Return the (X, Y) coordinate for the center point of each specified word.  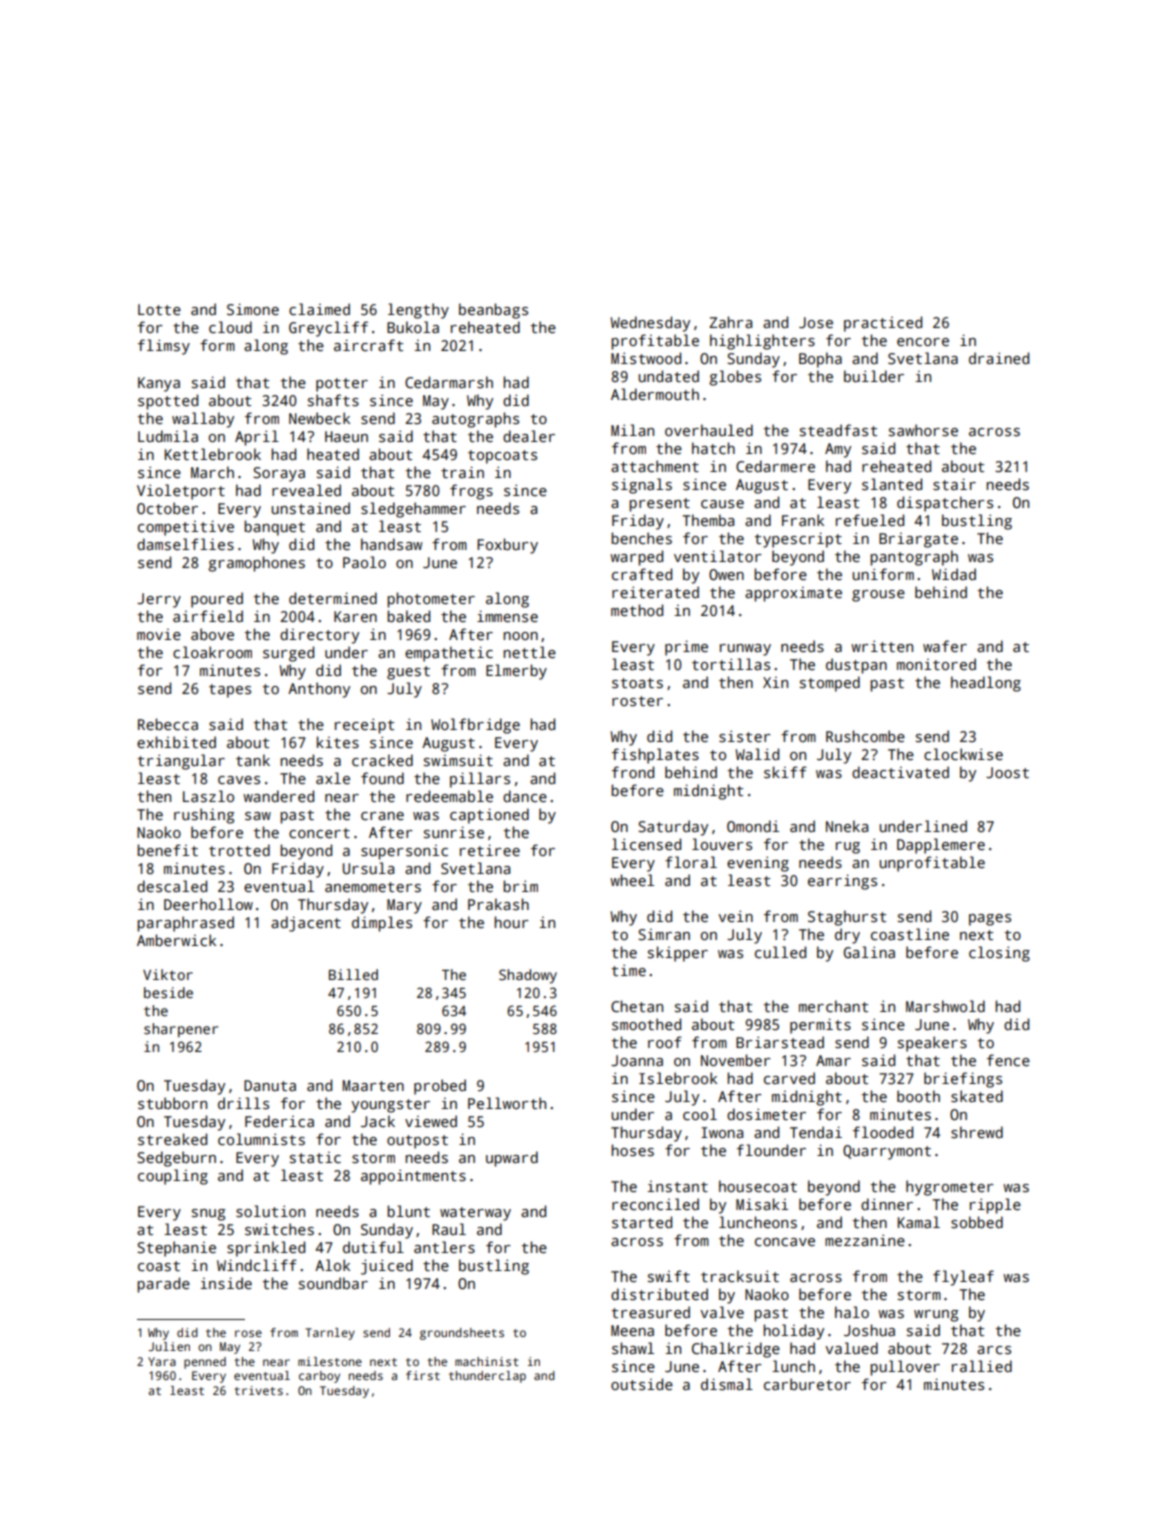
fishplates (655, 756)
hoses (632, 1150)
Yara (162, 1361)
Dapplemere (941, 846)
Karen (355, 616)
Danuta (270, 1085)
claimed (319, 309)
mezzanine (865, 1240)
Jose (816, 322)
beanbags (493, 311)
